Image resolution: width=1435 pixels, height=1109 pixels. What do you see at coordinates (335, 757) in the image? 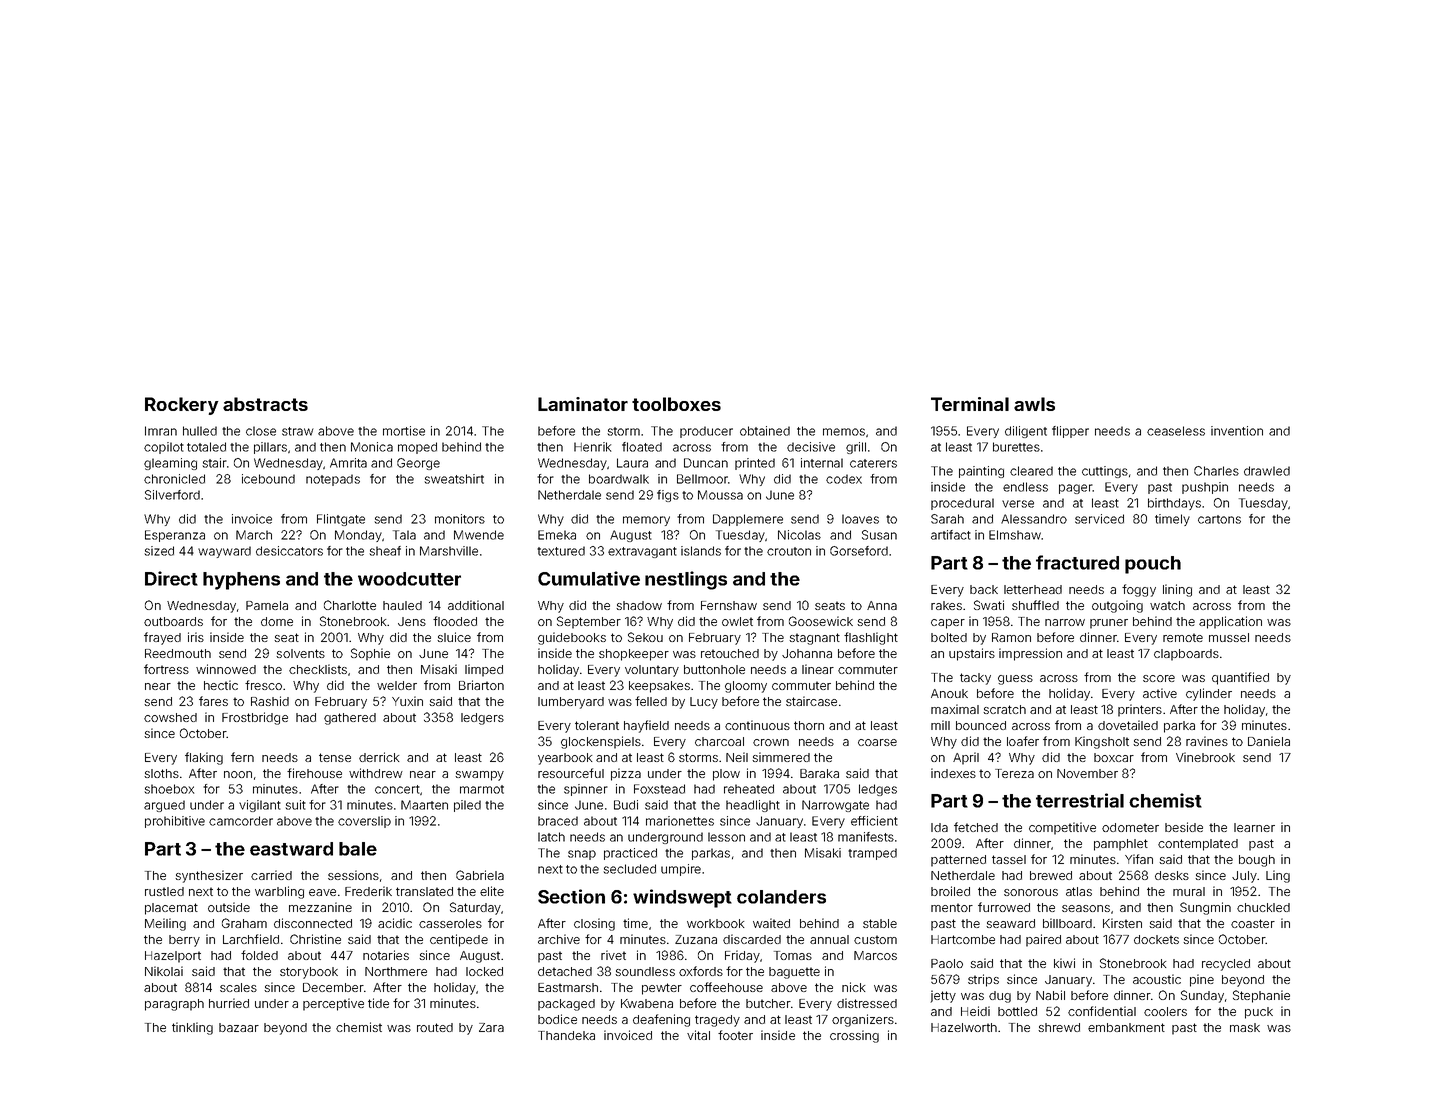
I see `tense` at bounding box center [335, 757].
